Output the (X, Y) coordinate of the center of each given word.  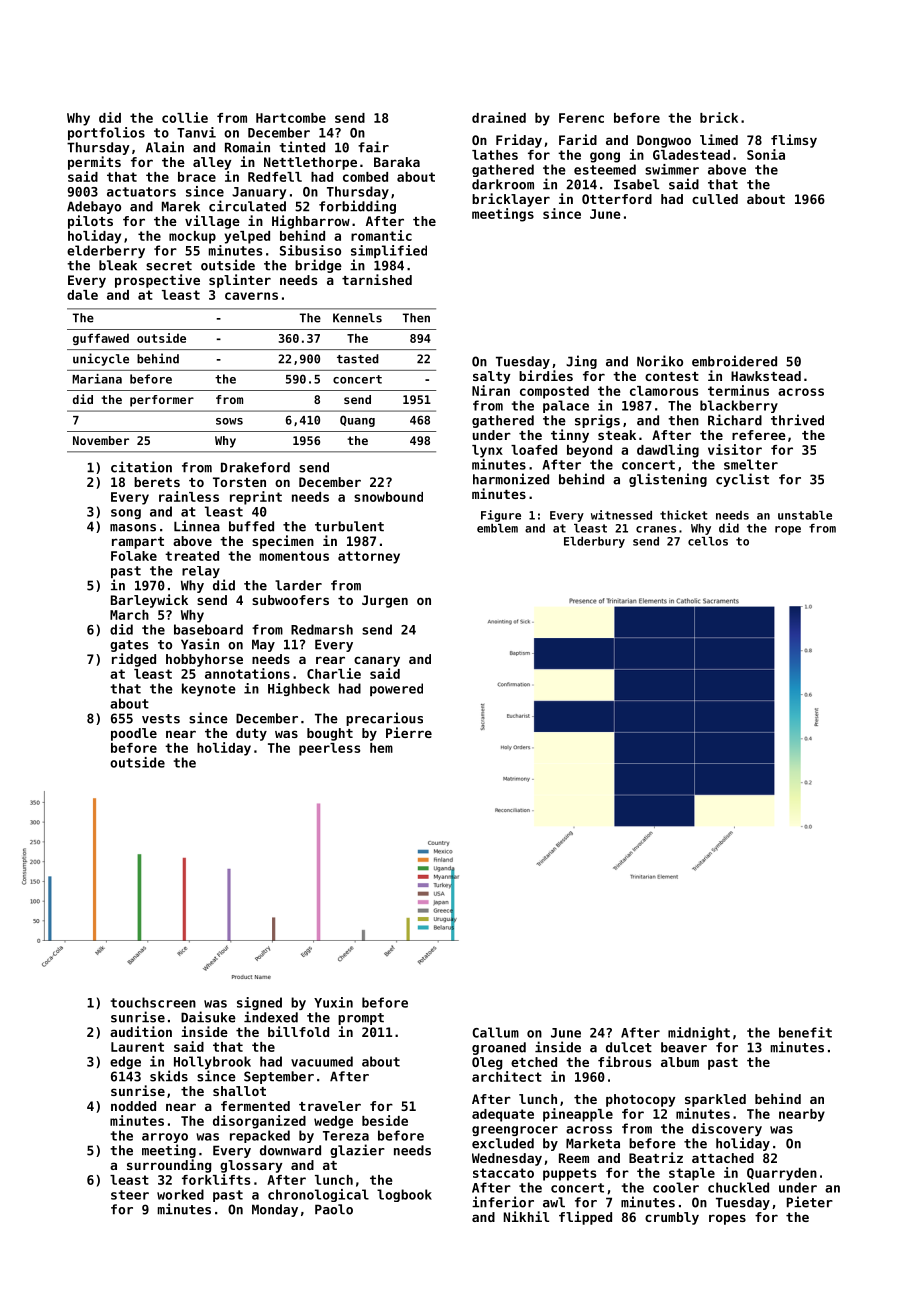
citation (141, 467)
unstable (805, 515)
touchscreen (153, 1002)
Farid (578, 139)
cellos (708, 541)
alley (212, 163)
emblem (497, 528)
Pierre (409, 732)
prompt (361, 1019)
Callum (495, 1032)
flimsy (794, 141)
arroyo (165, 1138)
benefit (805, 1032)
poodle (134, 734)
